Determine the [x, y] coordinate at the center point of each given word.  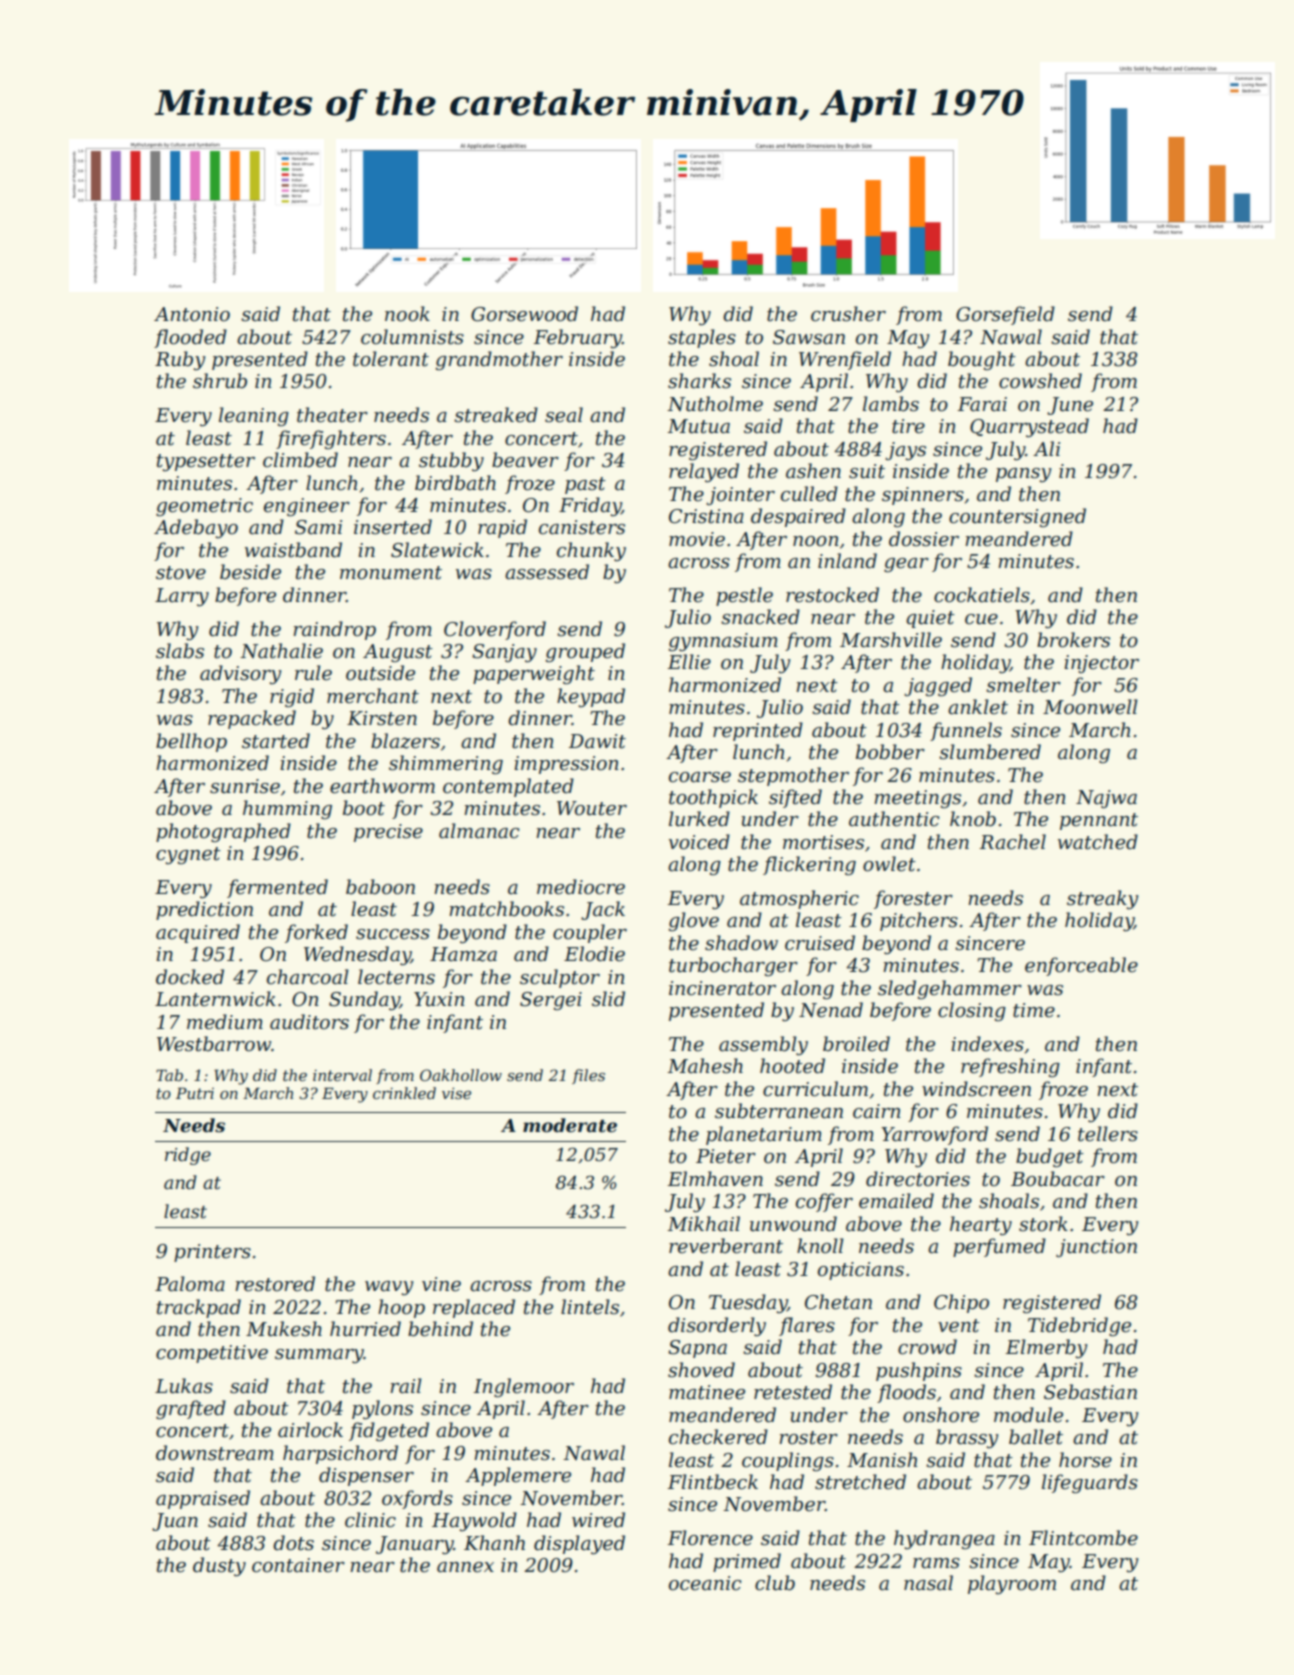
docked [190, 977]
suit [867, 471]
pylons [382, 1409]
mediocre [581, 887]
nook [407, 314]
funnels [966, 731]
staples [702, 338]
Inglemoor [524, 1387]
